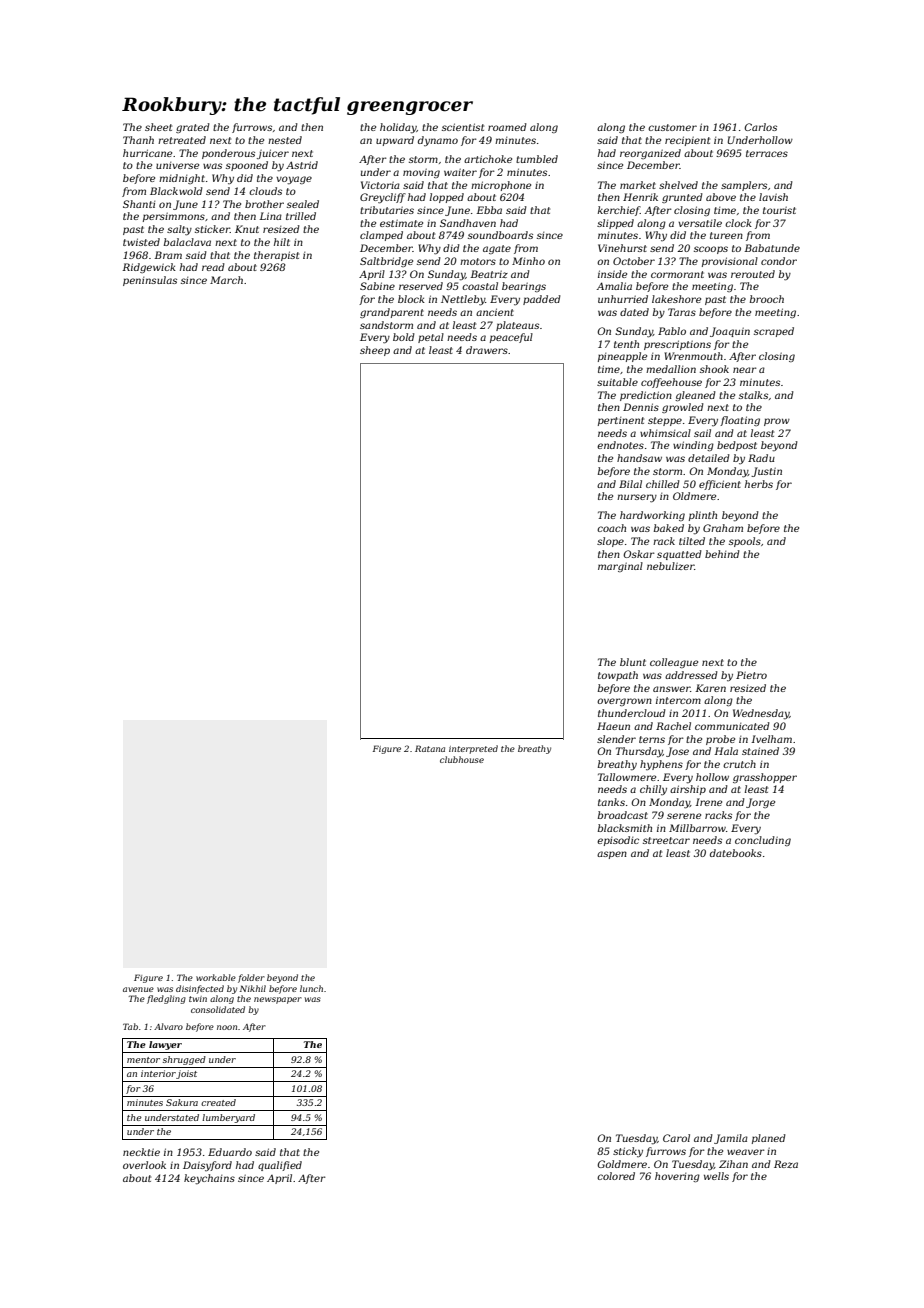 Image resolution: width=924 pixels, height=1308 pixels. What do you see at coordinates (625, 828) in the screenshot?
I see `blacksmith` at bounding box center [625, 828].
